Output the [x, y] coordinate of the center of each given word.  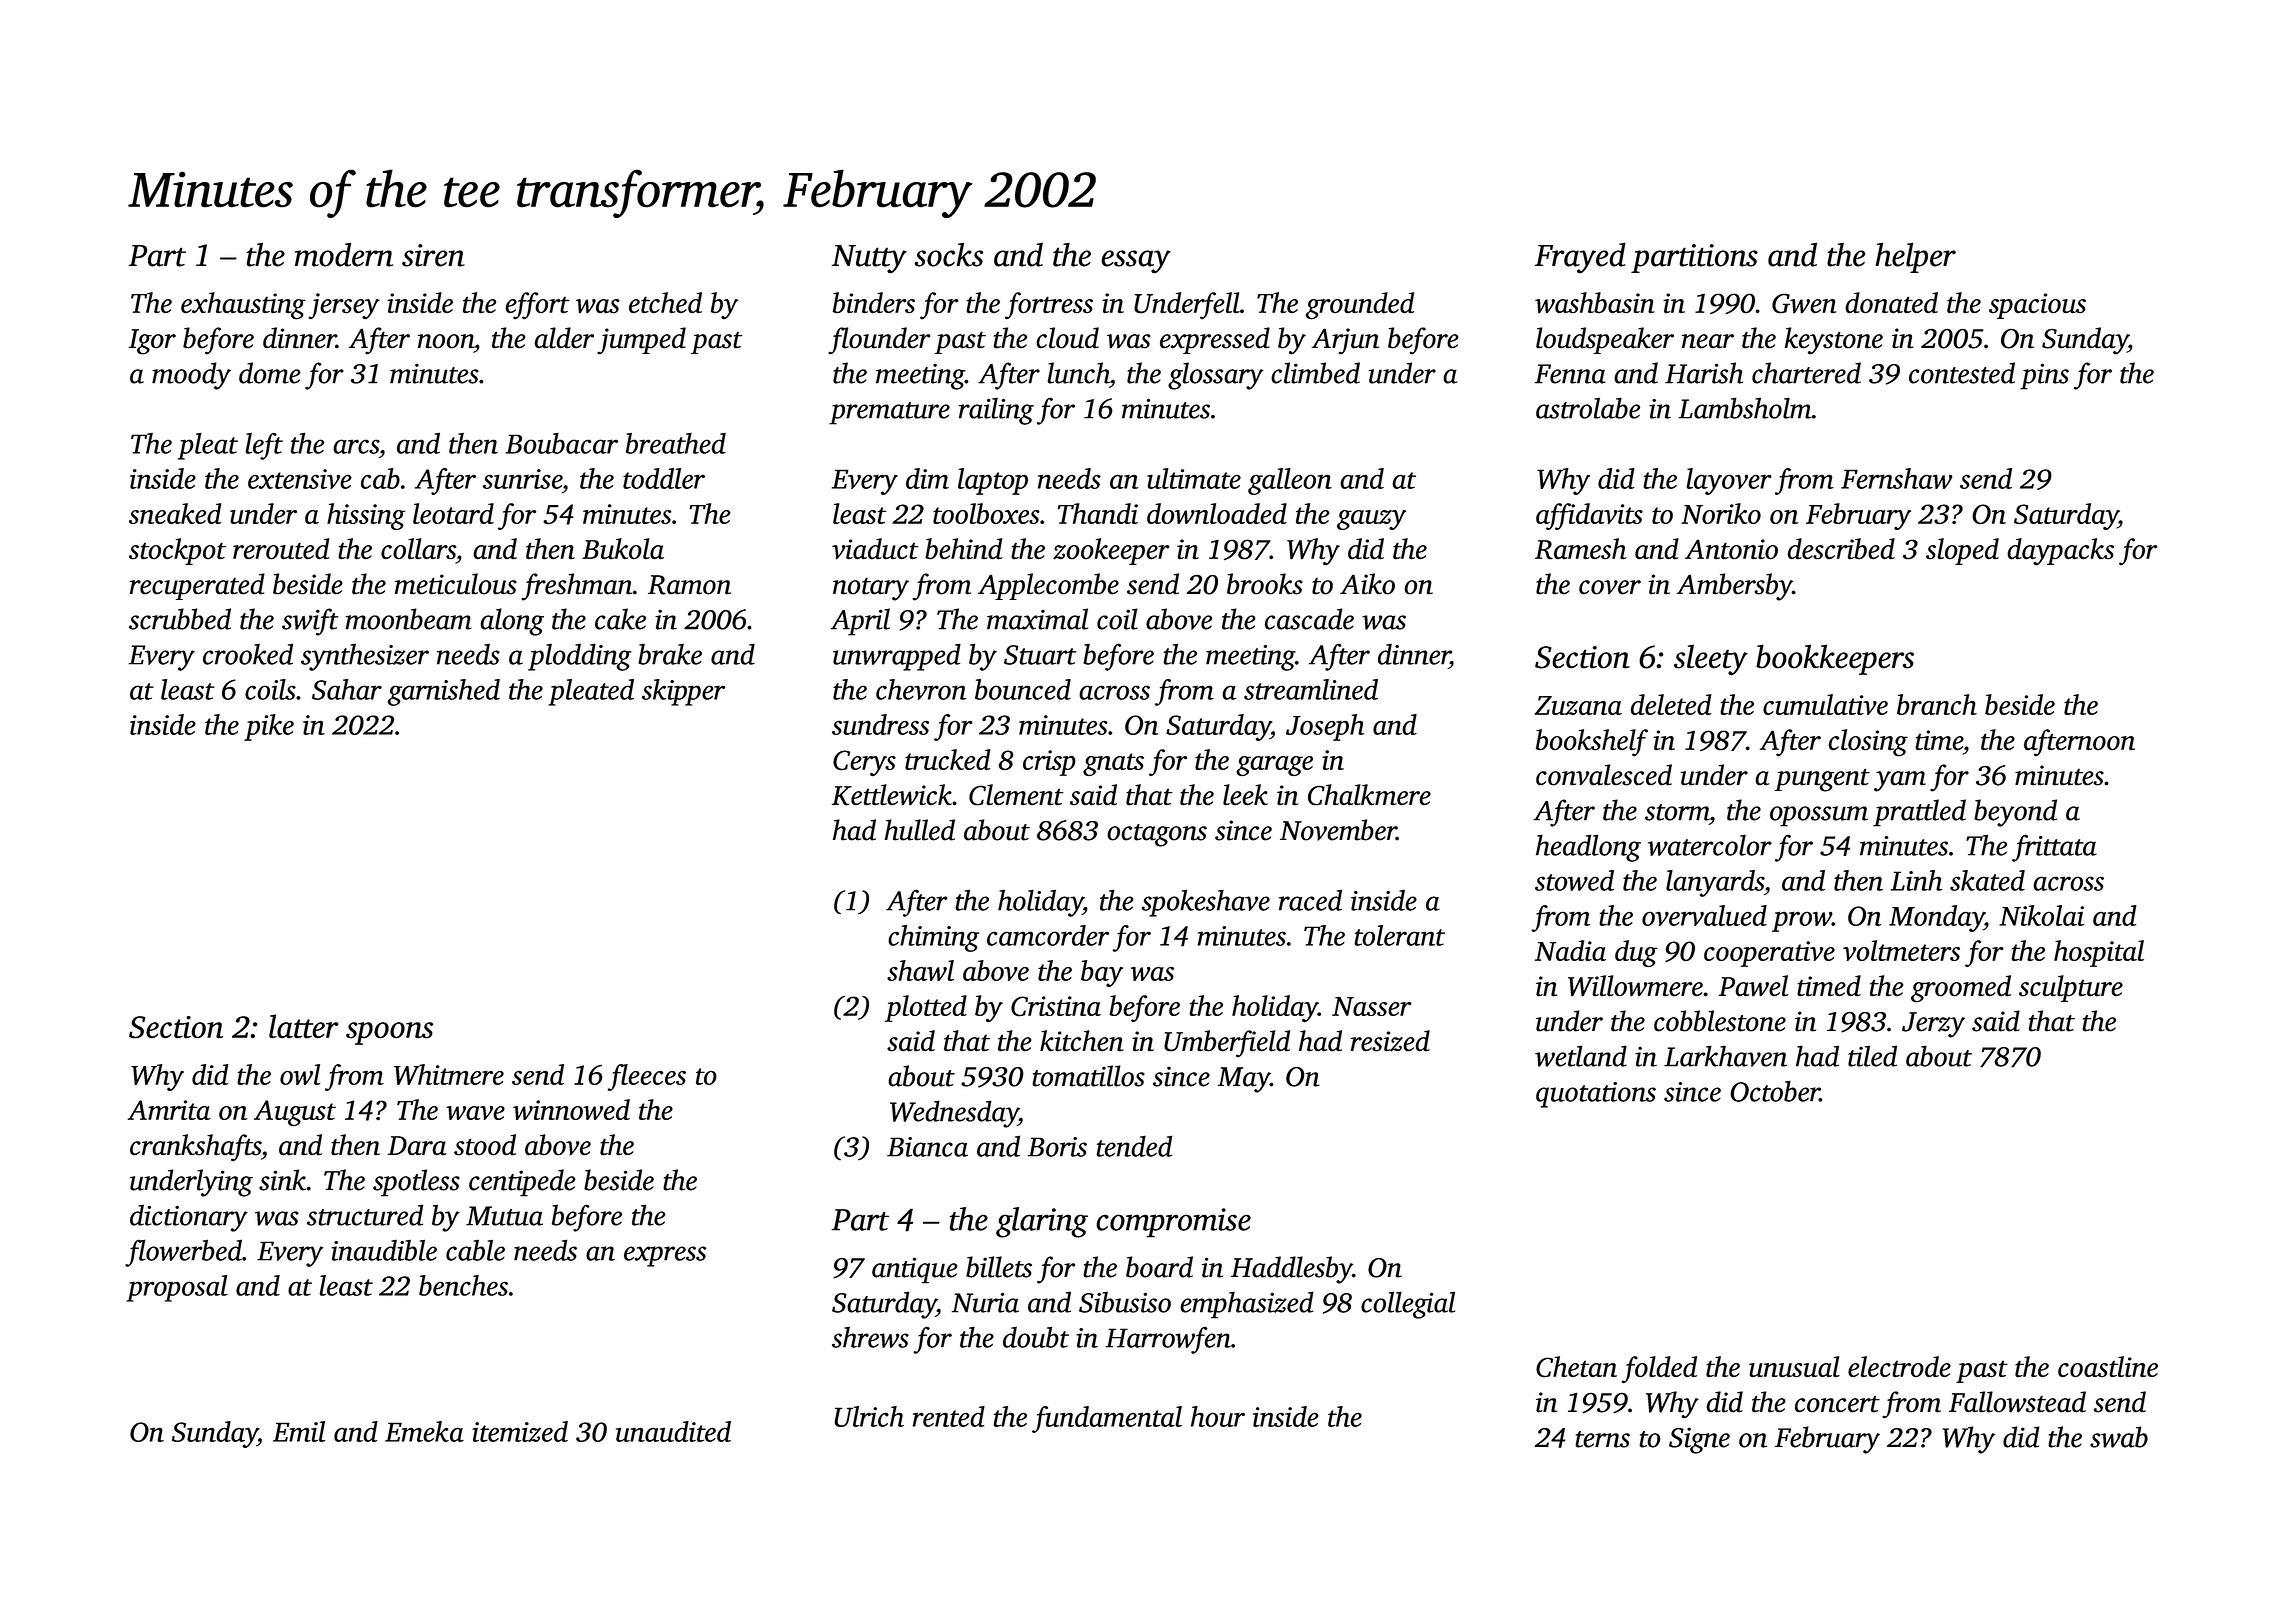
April [860, 622]
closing [1868, 743]
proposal [177, 1288]
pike [269, 727]
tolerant [1399, 935]
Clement [1016, 795]
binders [874, 303]
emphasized [1247, 1305]
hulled [920, 830]
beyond [2015, 813]
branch [1937, 704]
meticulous [456, 584]
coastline [2108, 1366]
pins [2044, 376]
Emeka [424, 1431]
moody [191, 376]
